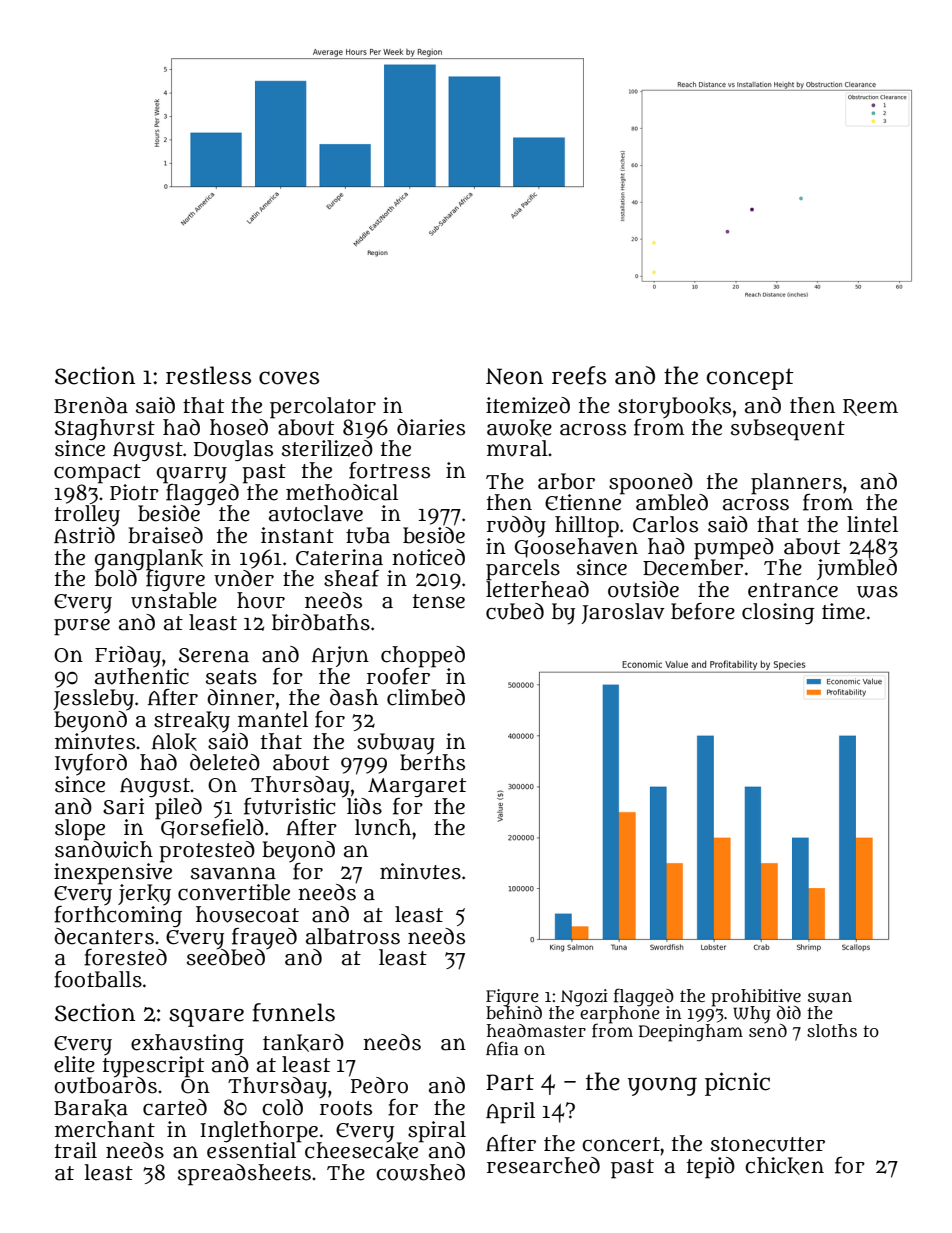 This page has height=1233, width=952. What do you see at coordinates (383, 827) in the page?
I see `lunch` at bounding box center [383, 827].
